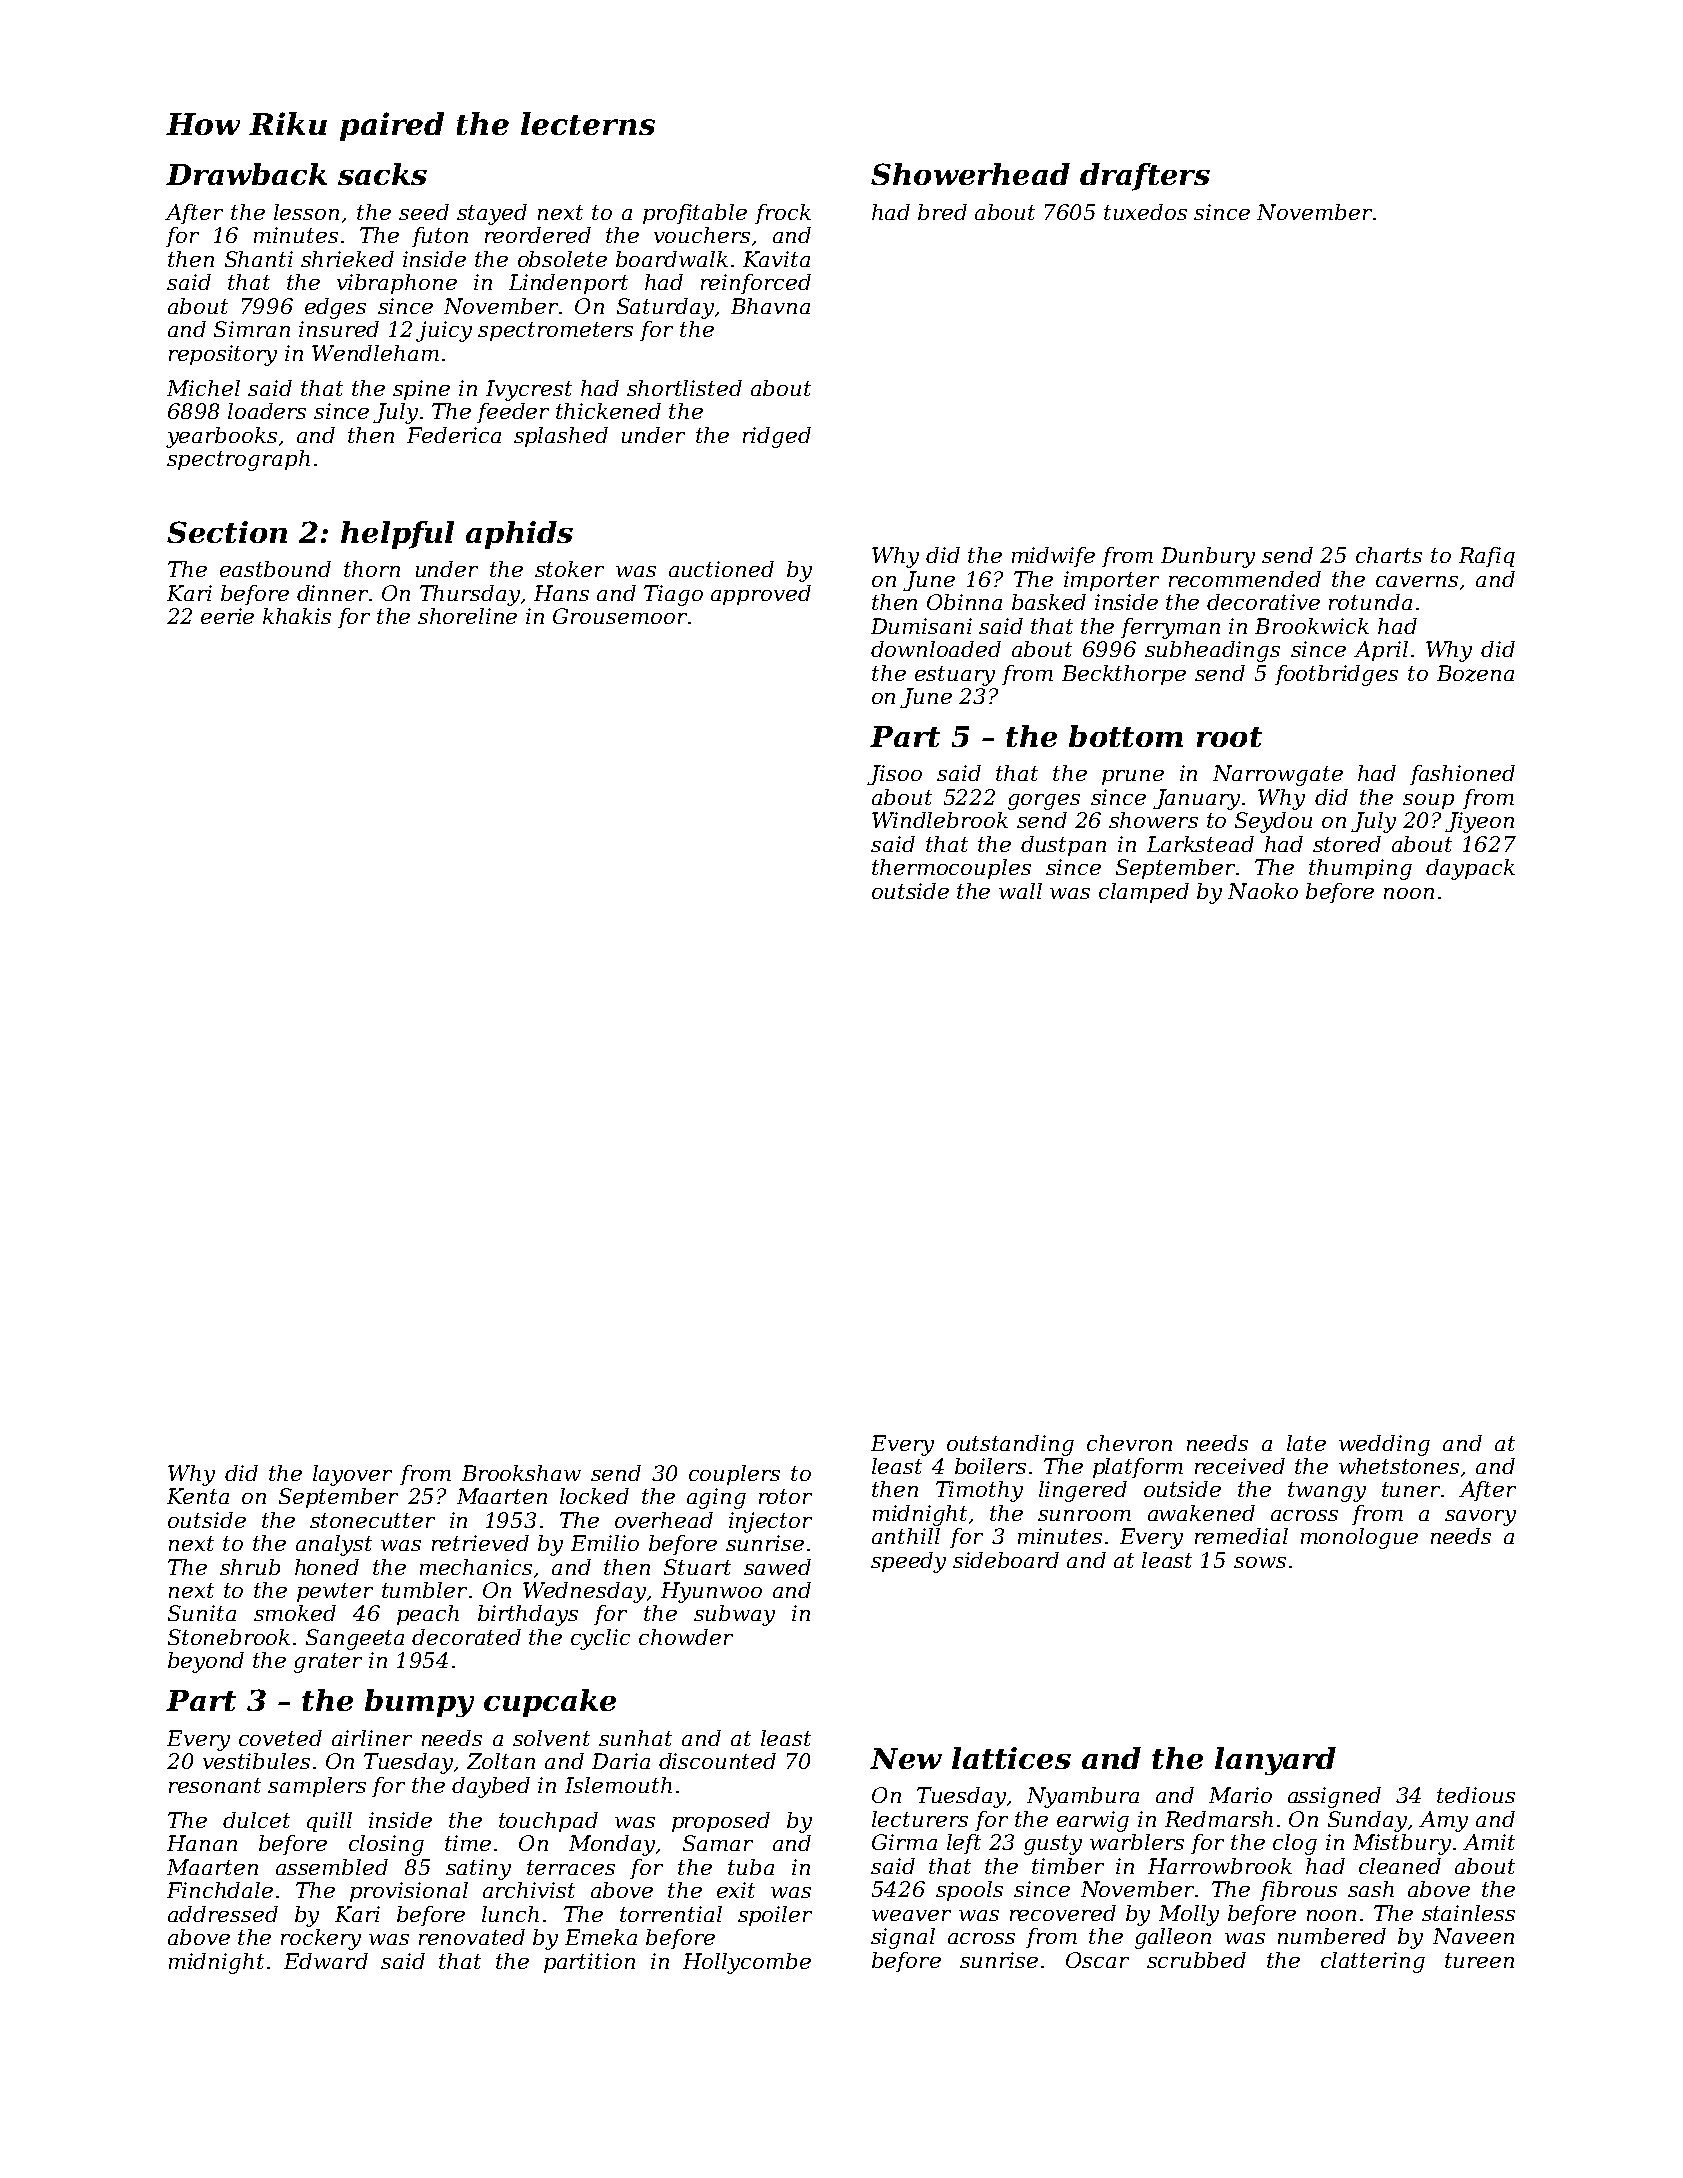 This screenshot has width=1683, height=2178. Describe the element at coordinates (1145, 212) in the screenshot. I see `tuxedos` at that location.
